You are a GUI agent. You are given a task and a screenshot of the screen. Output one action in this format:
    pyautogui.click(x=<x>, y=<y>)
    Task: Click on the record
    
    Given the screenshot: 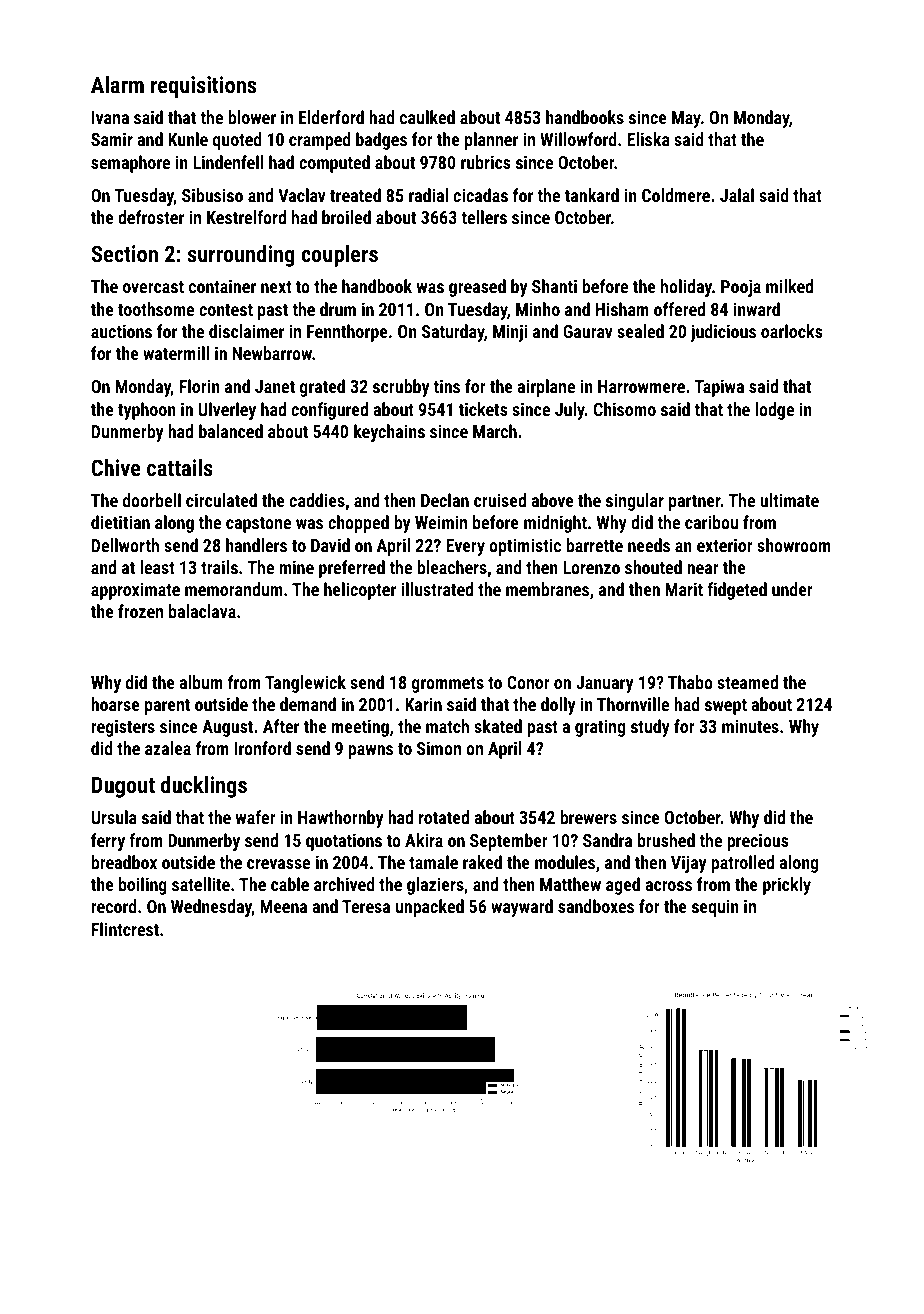 What is the action you would take?
    pyautogui.click(x=114, y=906)
